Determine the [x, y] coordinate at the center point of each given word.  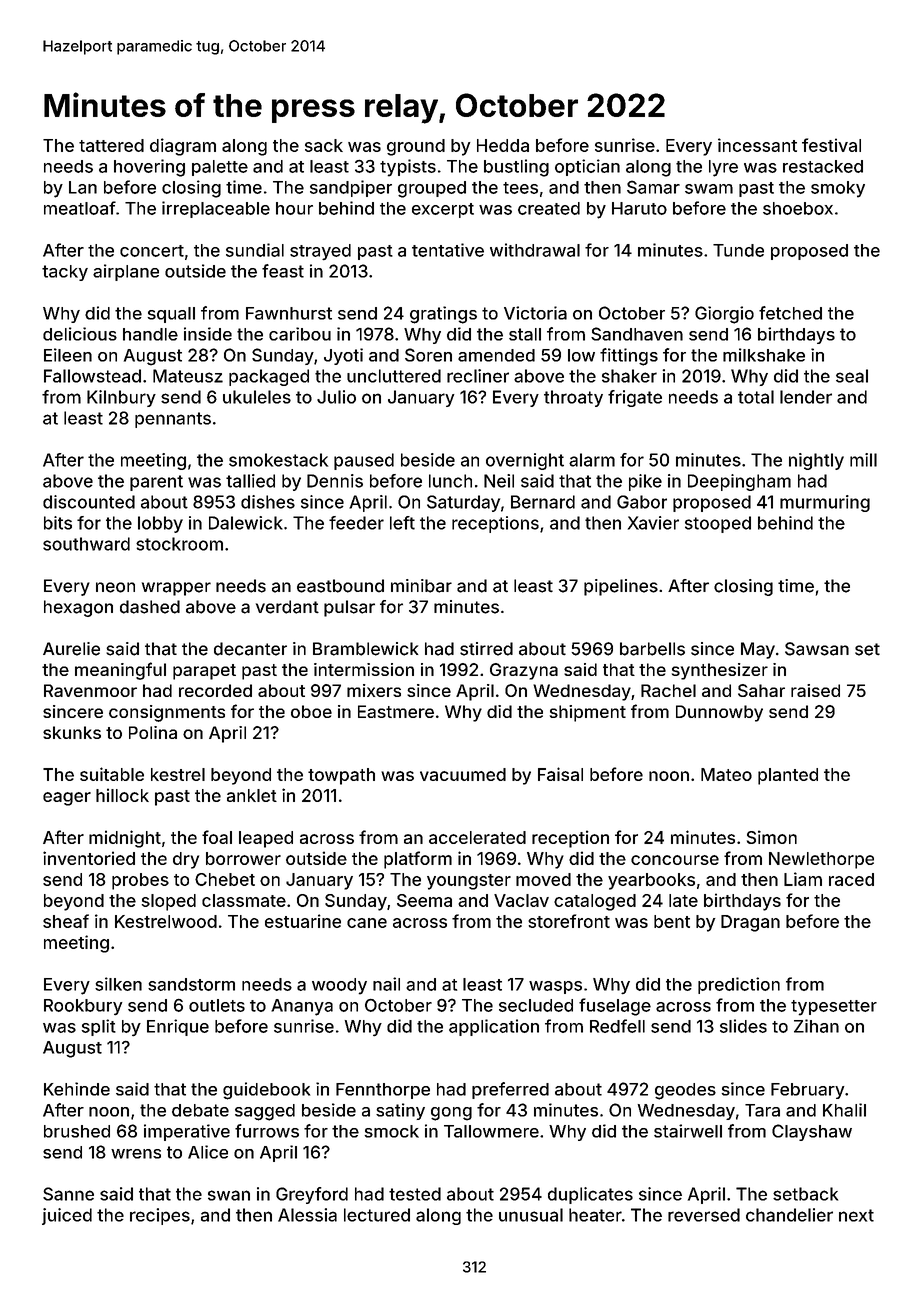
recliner [478, 376]
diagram [183, 147]
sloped [169, 902]
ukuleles [257, 397]
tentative [448, 250]
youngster [469, 882]
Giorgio [724, 315]
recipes [160, 1216]
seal [852, 376]
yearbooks [651, 881]
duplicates [590, 1195]
